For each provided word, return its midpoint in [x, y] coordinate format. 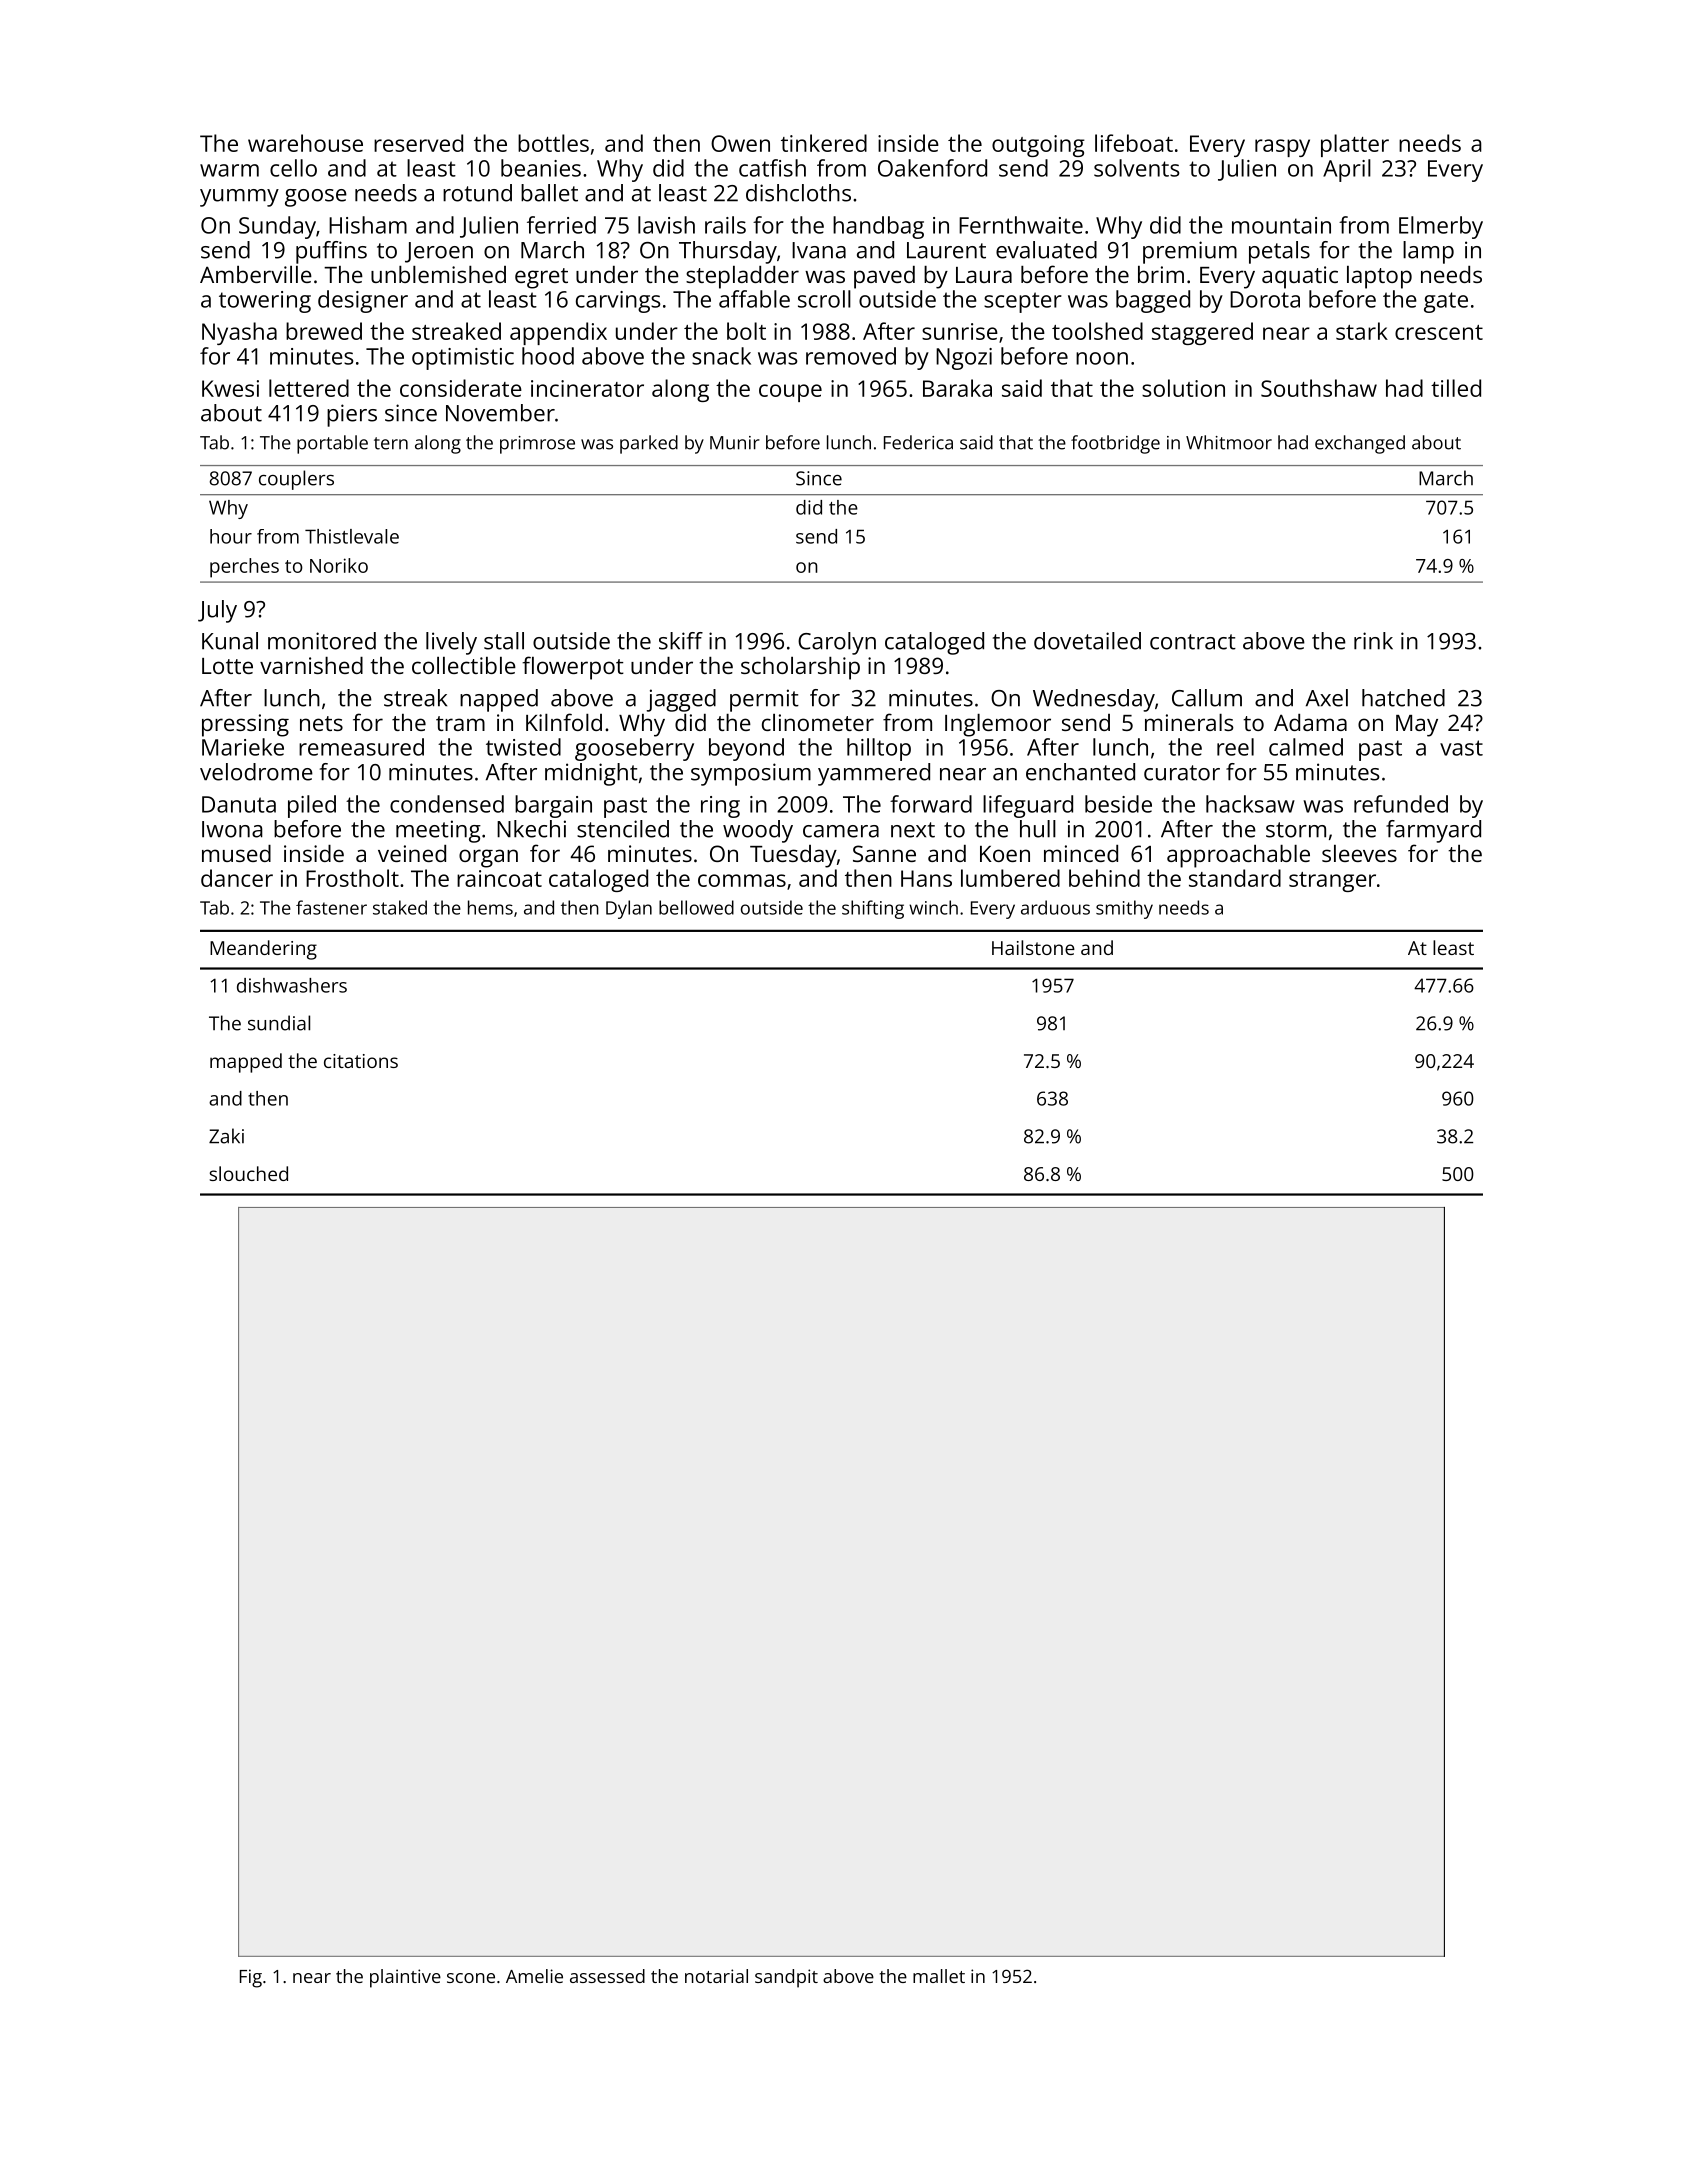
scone [471, 1978]
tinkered [824, 143]
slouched [249, 1173]
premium [1190, 252]
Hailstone [1033, 947]
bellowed [696, 907]
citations [361, 1061]
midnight [591, 774]
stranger [1332, 882]
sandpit [786, 1978]
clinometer [818, 722]
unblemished [438, 274]
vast [1461, 748]
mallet [939, 1976]
